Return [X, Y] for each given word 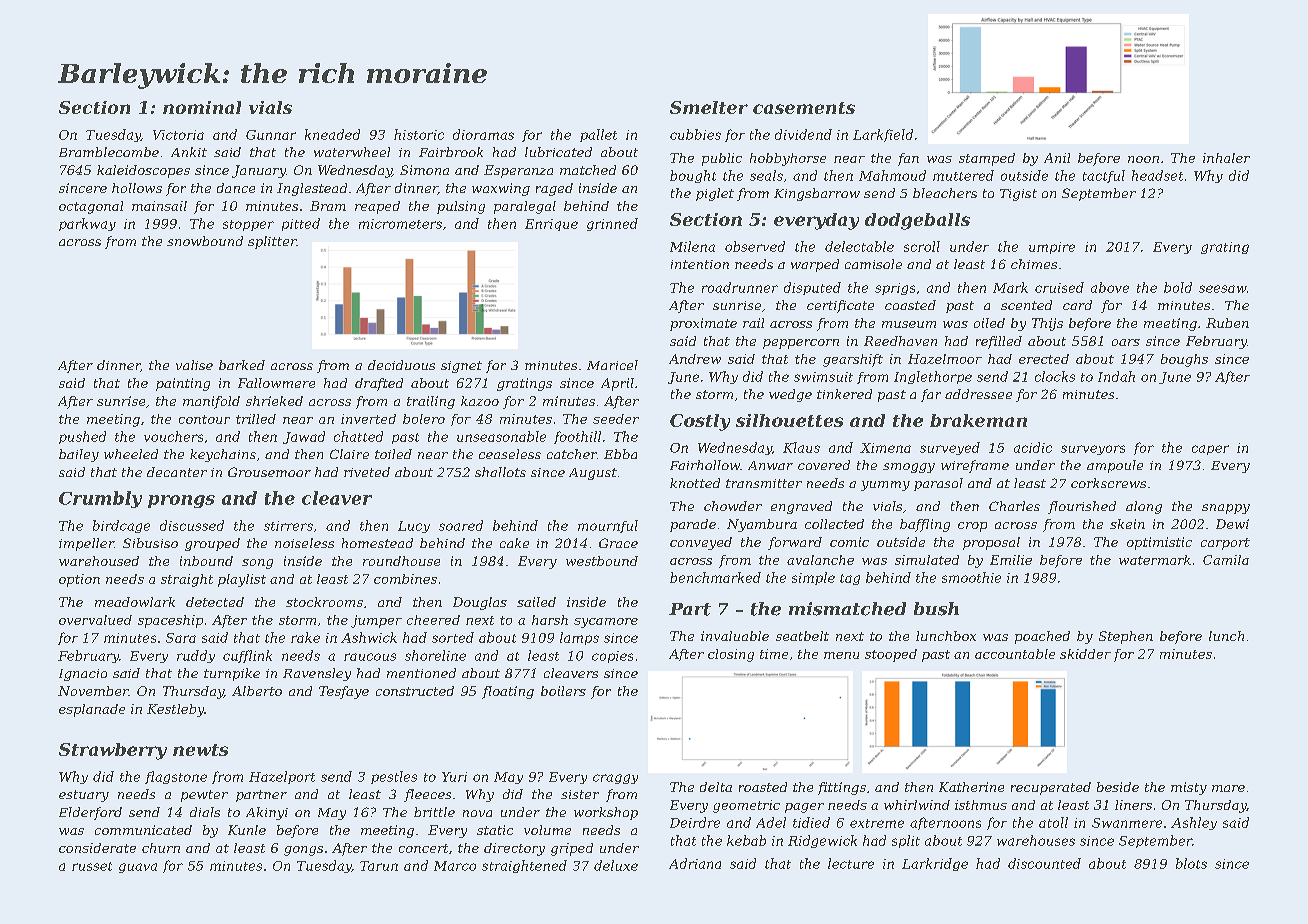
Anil [1057, 158]
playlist [242, 580]
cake [514, 543]
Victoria [178, 135]
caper [1210, 450]
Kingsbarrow [817, 194]
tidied [811, 822]
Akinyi [267, 813]
